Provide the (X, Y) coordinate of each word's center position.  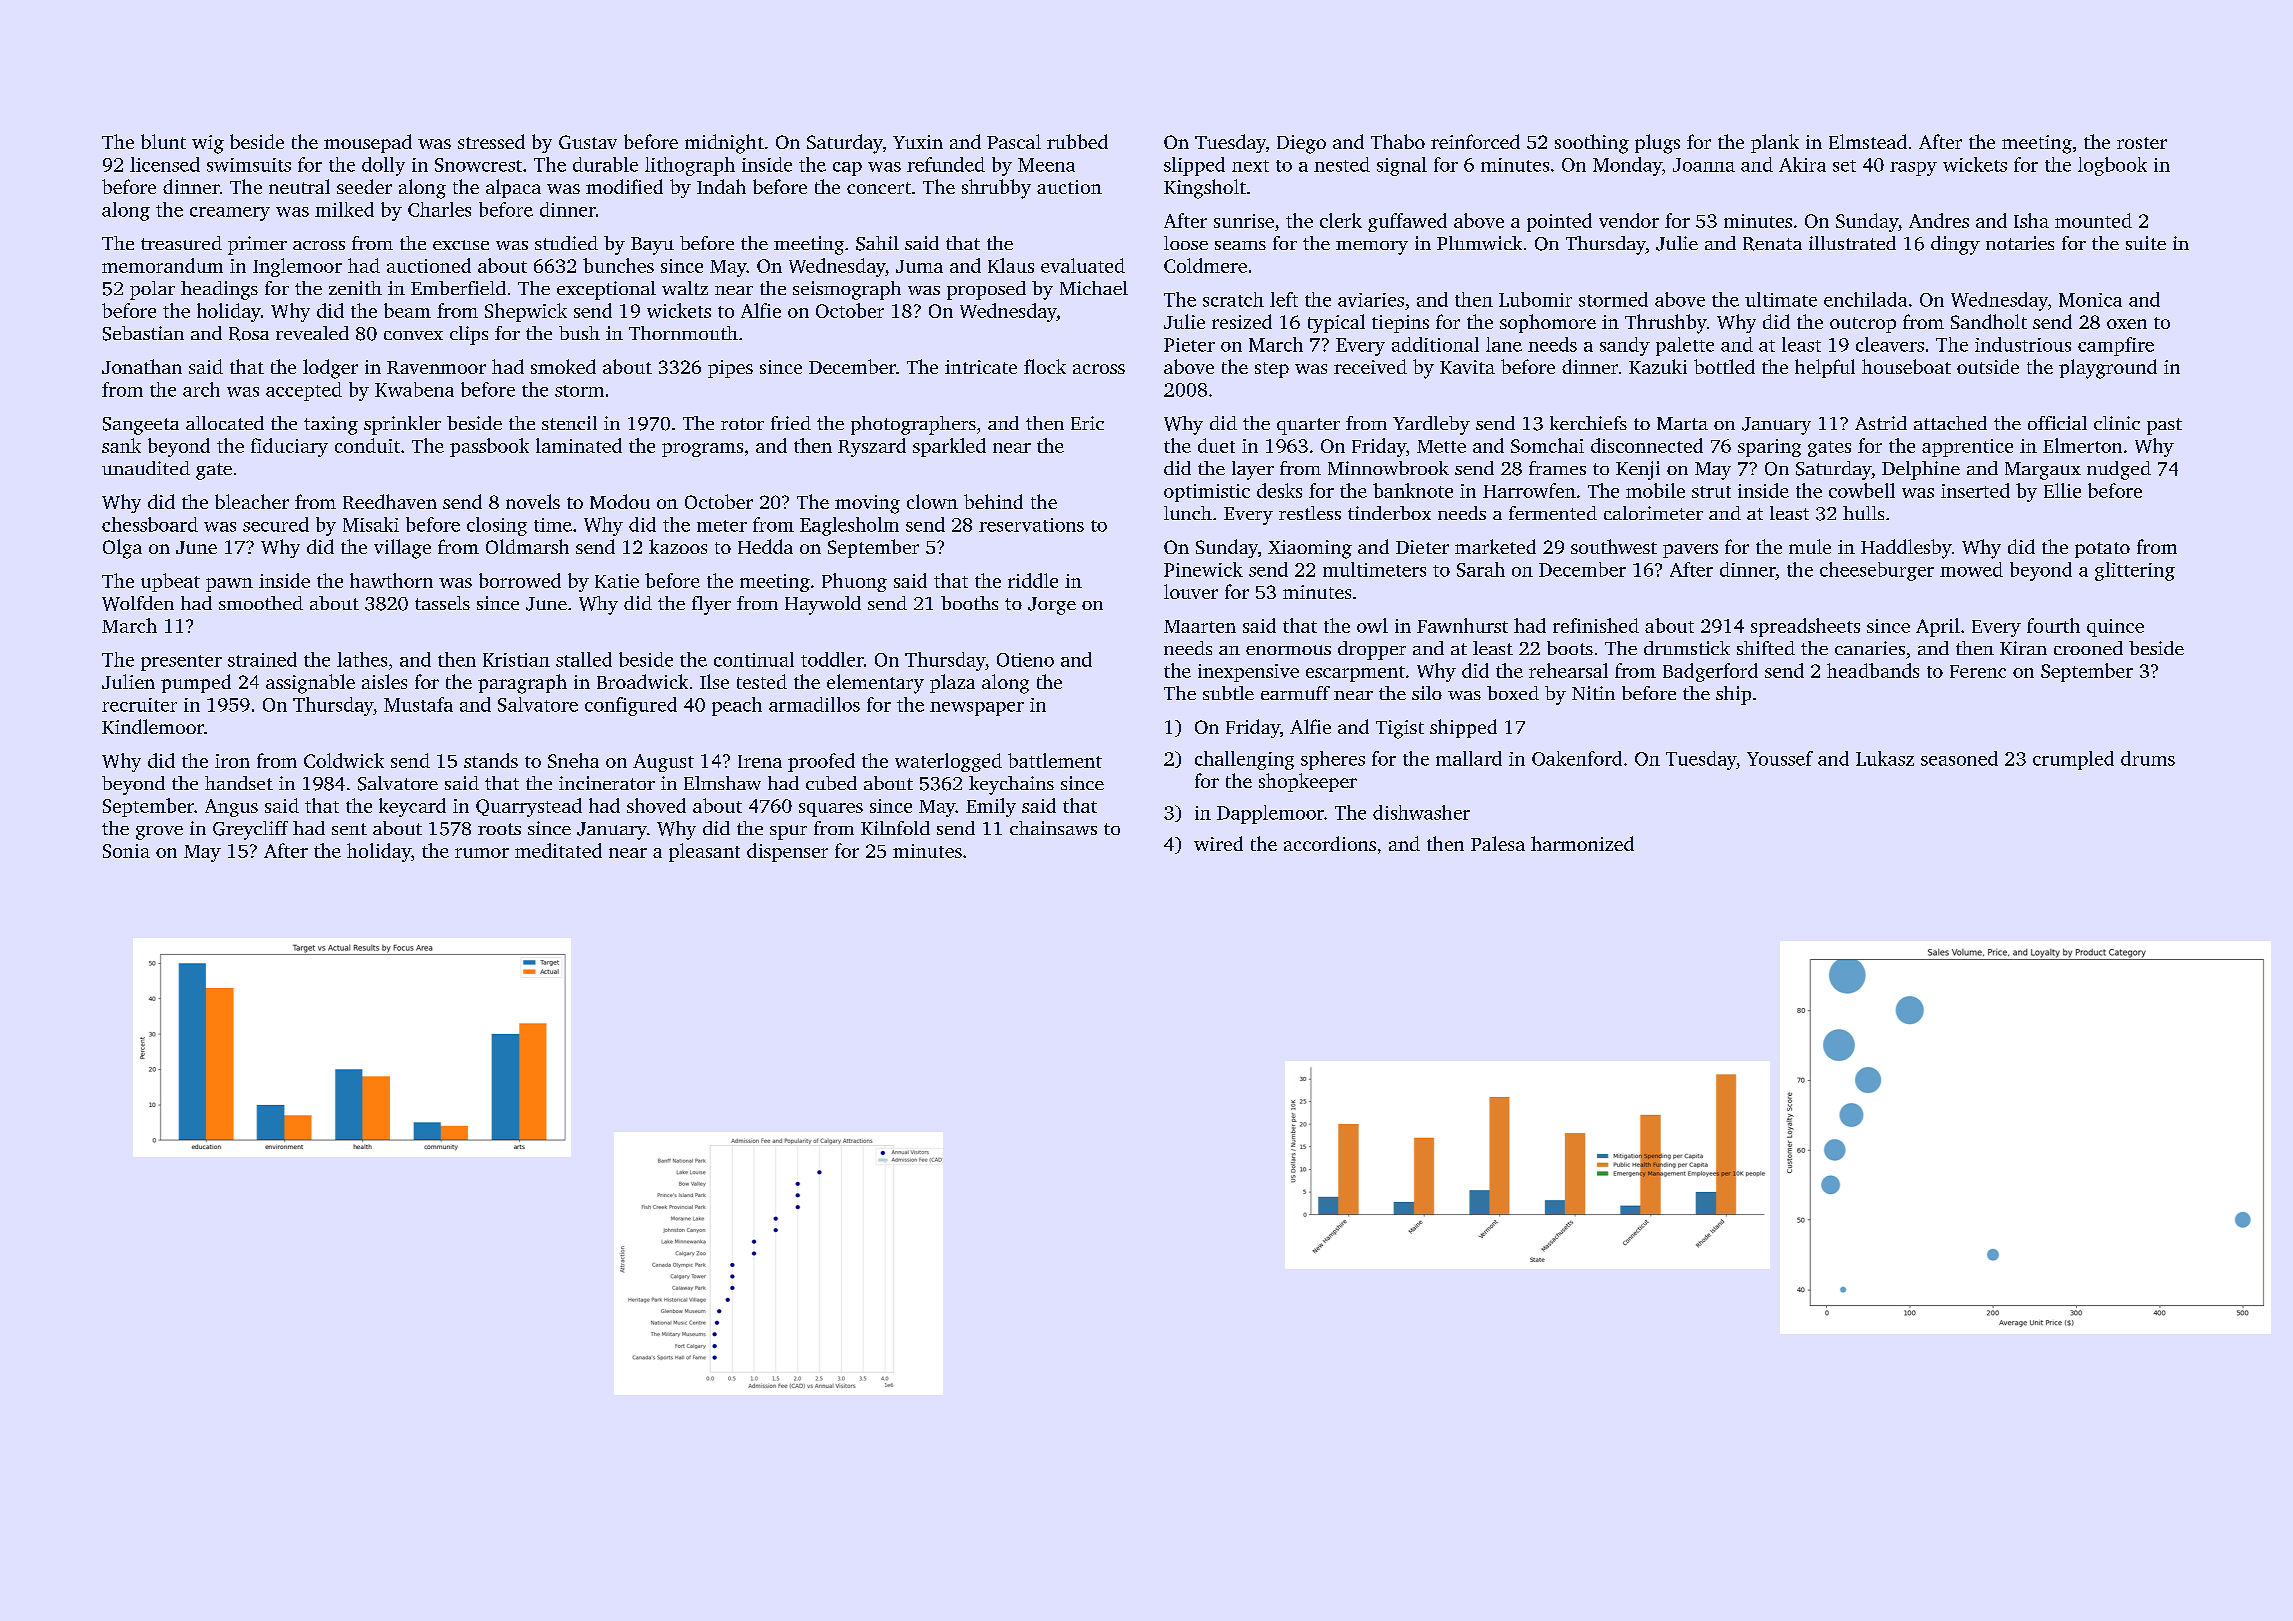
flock (1045, 366)
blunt (163, 141)
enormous (1288, 650)
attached (1950, 423)
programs (702, 450)
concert (879, 188)
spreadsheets (1805, 627)
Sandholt (1989, 321)
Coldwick (344, 760)
